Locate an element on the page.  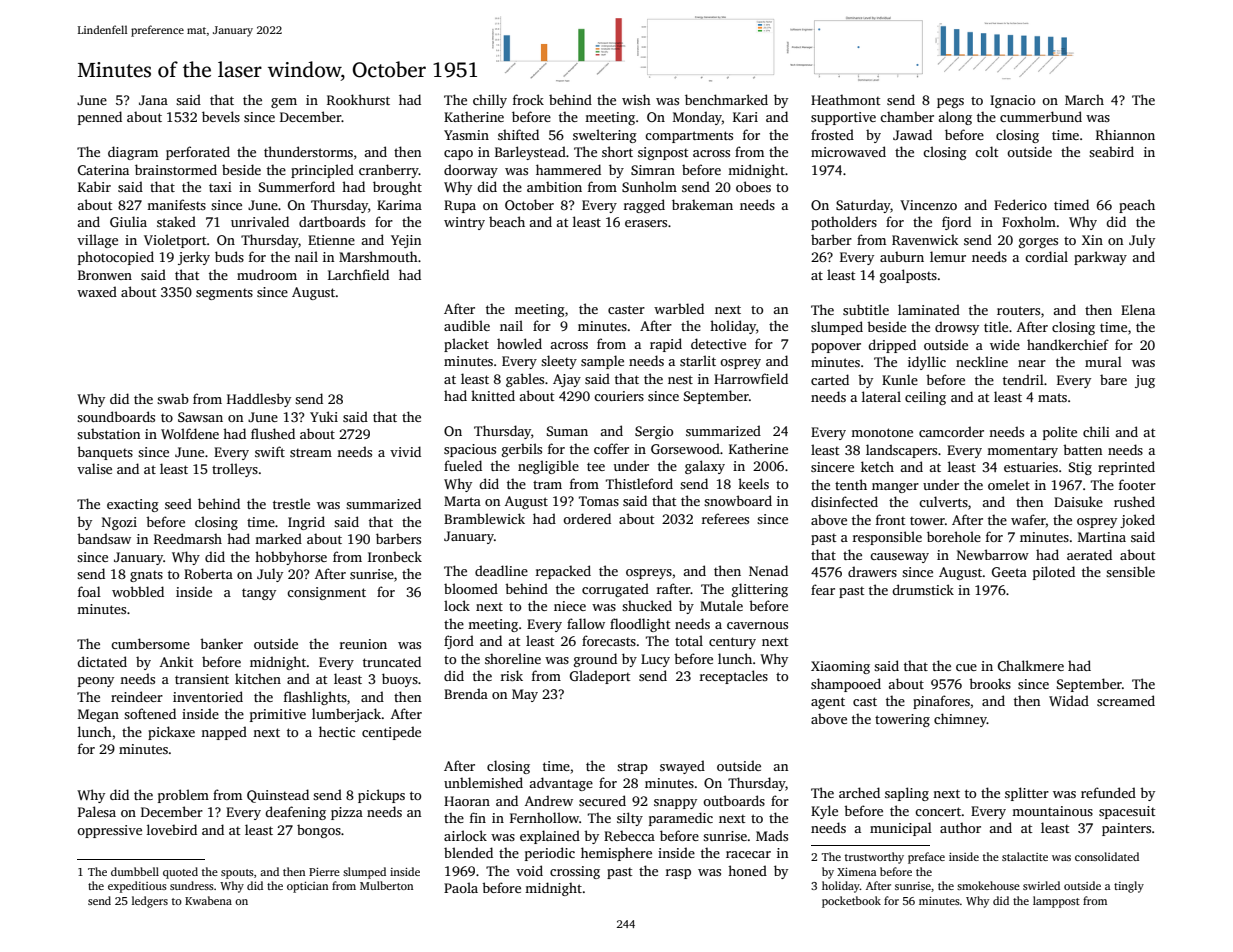
exacting is located at coordinates (133, 505).
